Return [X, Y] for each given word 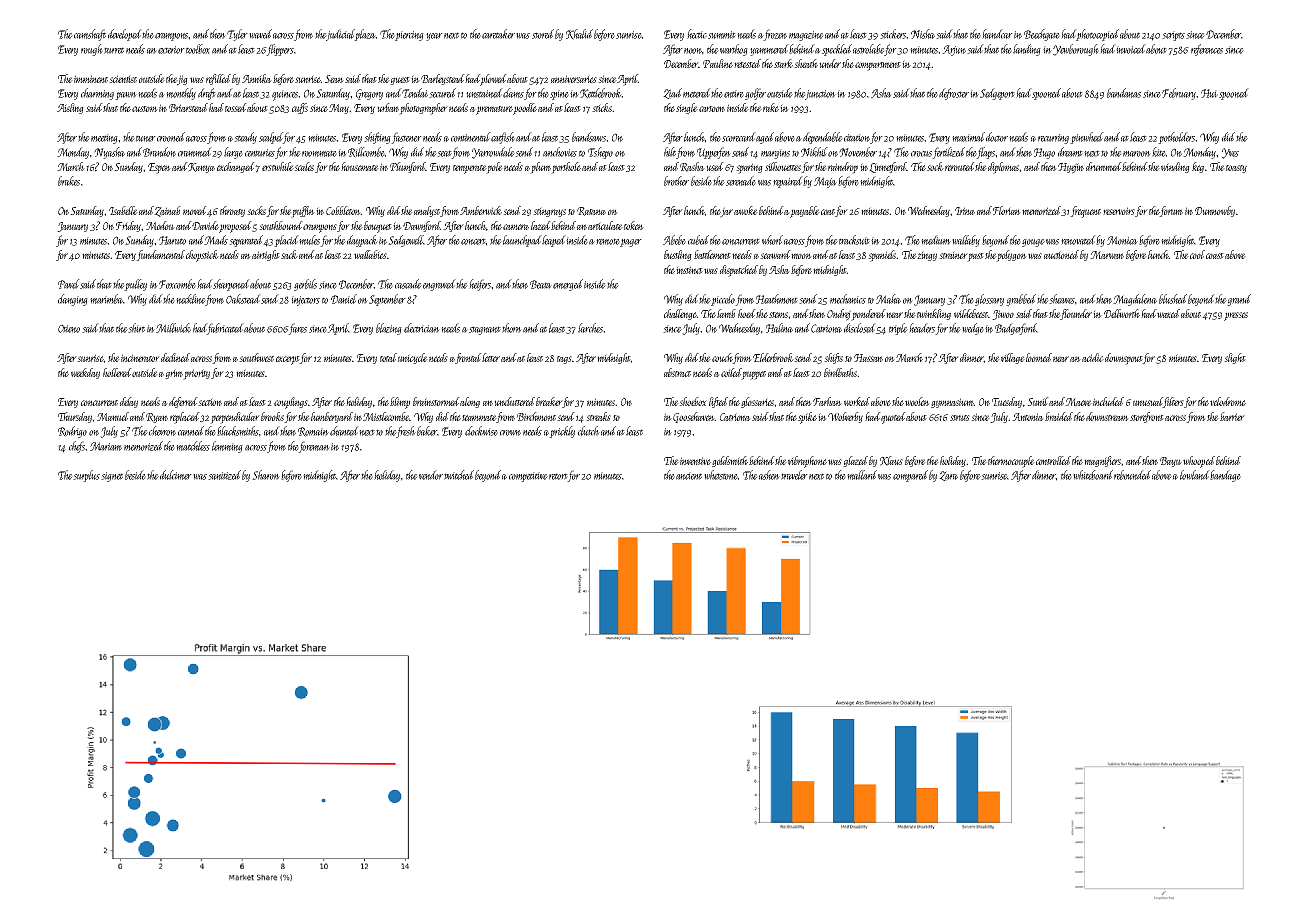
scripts [1173, 36]
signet [112, 477]
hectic [697, 34]
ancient [689, 476]
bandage [1226, 476]
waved [260, 34]
